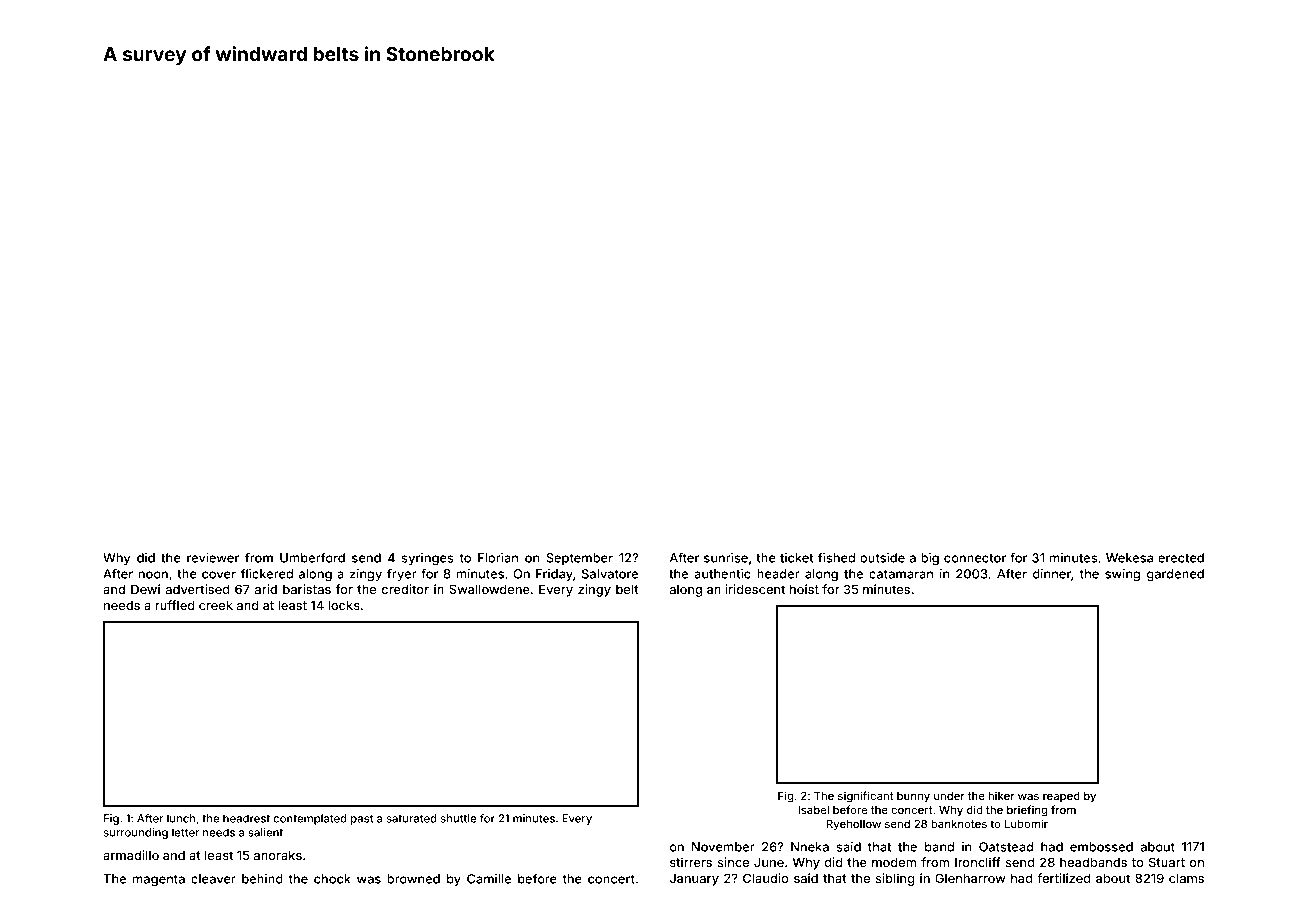 This image has height=924, width=1308. Describe the element at coordinates (1186, 878) in the image. I see `clams` at that location.
